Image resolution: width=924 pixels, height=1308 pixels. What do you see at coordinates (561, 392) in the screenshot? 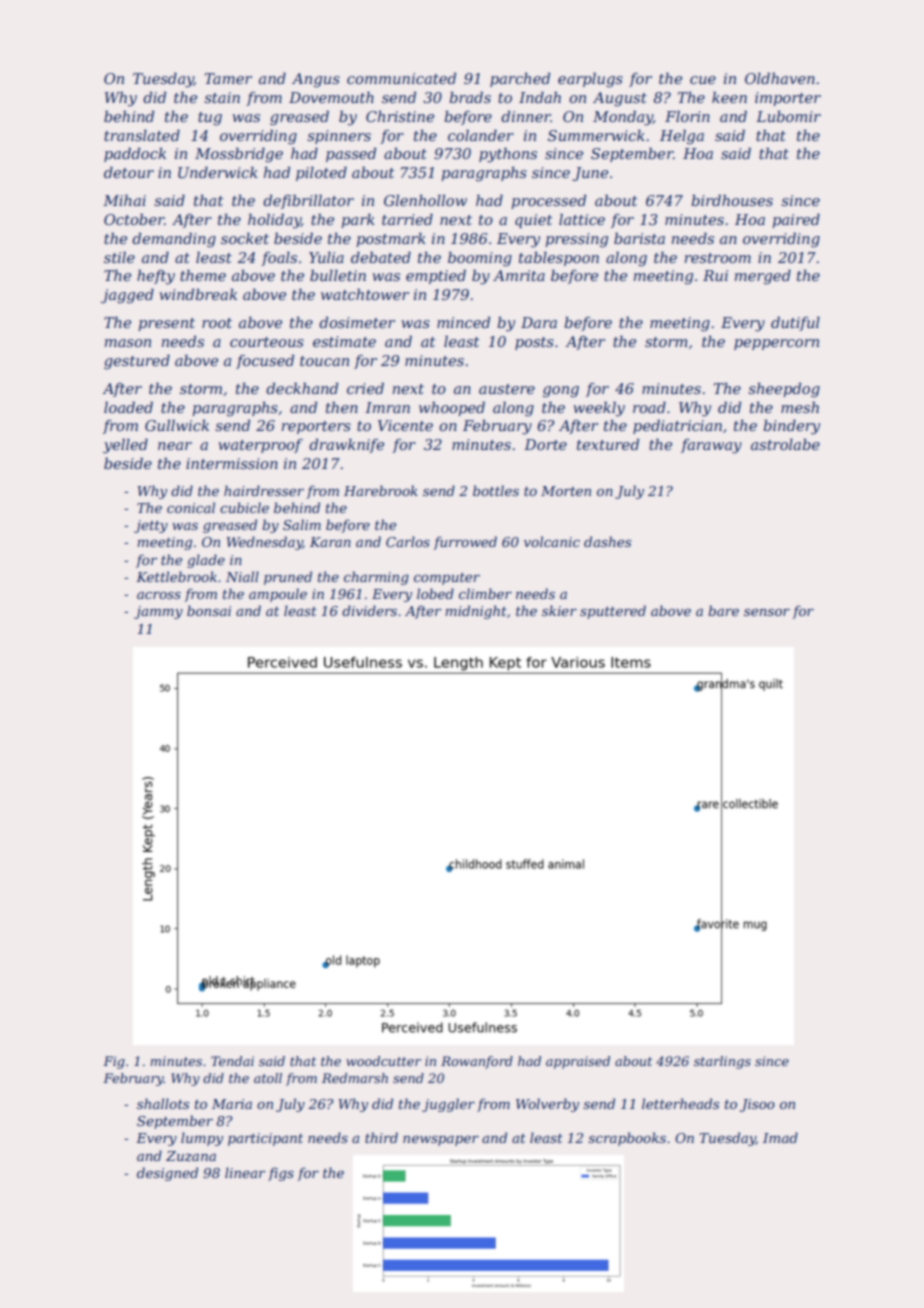
I see `gong` at bounding box center [561, 392].
